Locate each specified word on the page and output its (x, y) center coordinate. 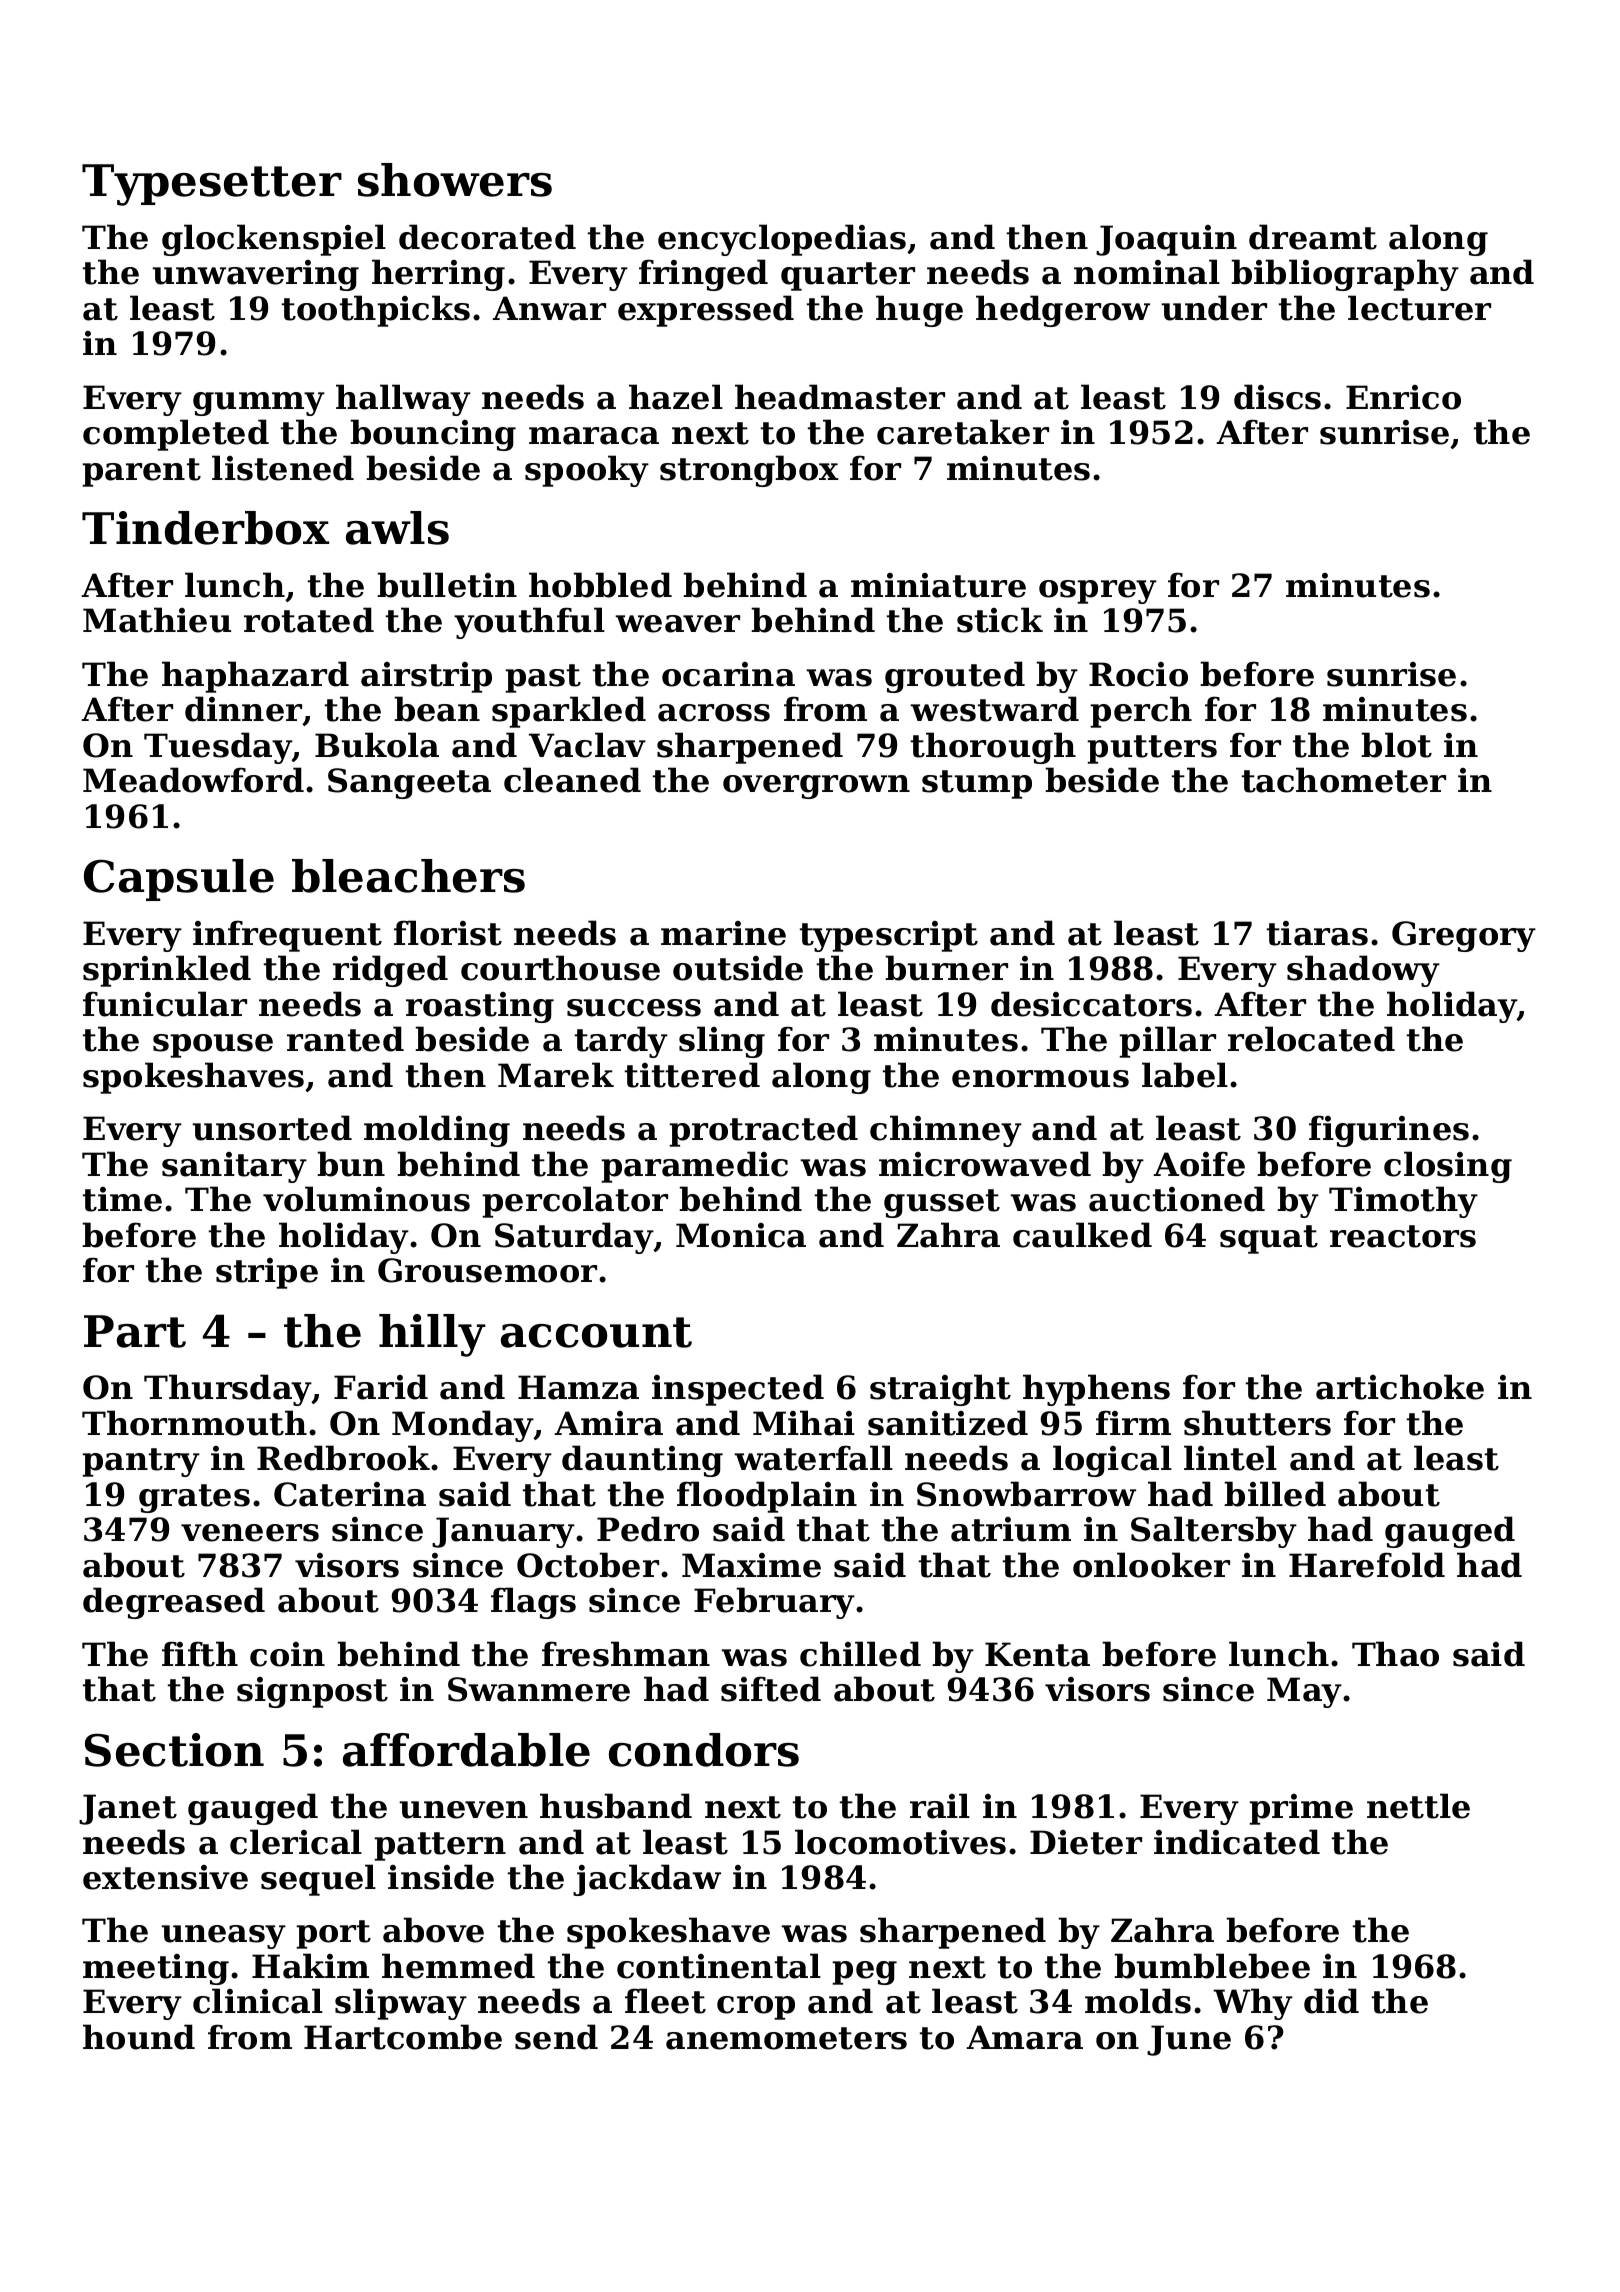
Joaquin (1166, 240)
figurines (1389, 1131)
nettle (1418, 1806)
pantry (141, 1462)
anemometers (786, 2038)
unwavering (255, 275)
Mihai (804, 1423)
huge (919, 311)
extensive (165, 1877)
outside (738, 968)
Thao (1395, 1654)
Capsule (179, 880)
